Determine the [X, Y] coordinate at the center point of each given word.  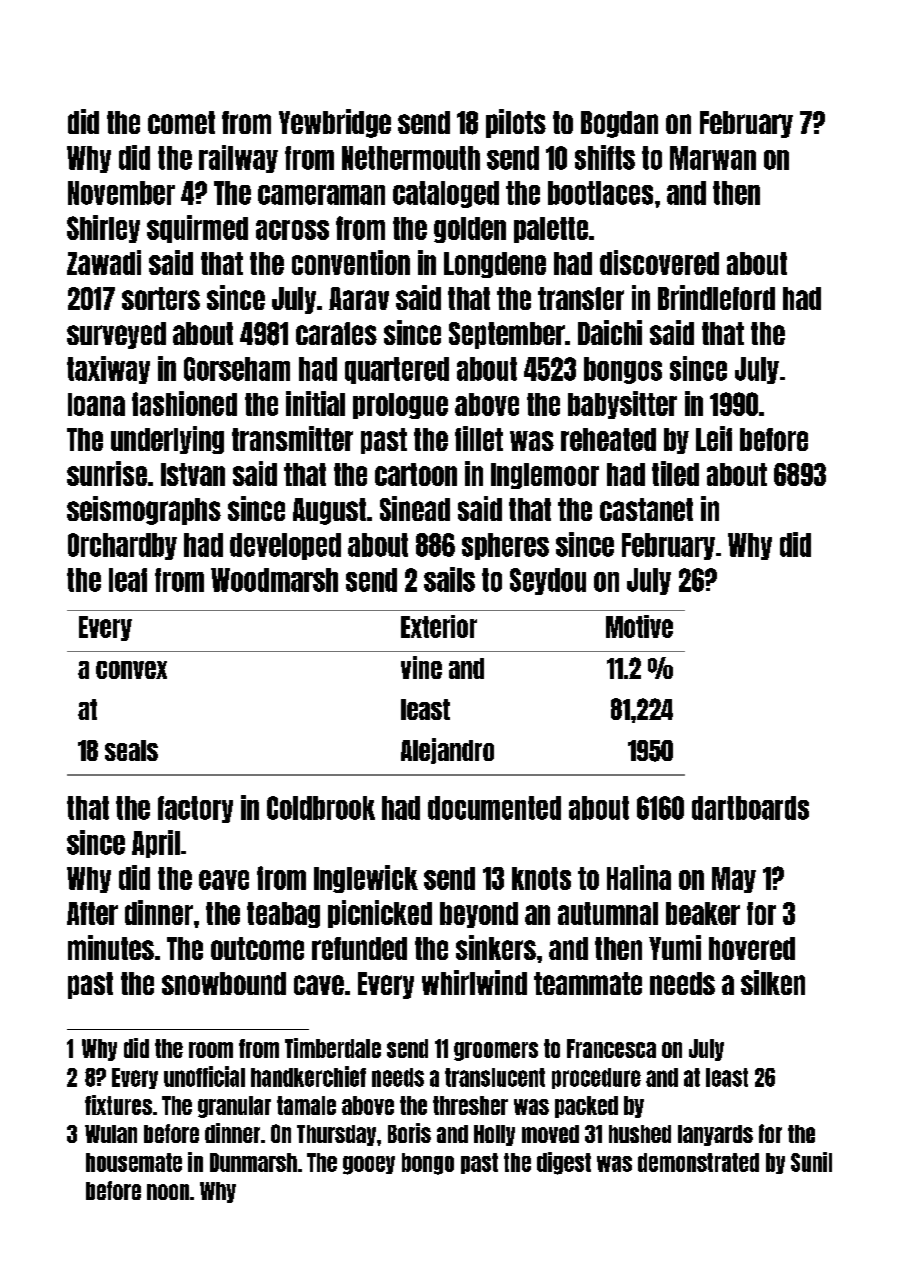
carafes [336, 333]
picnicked [380, 914]
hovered [752, 948]
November [121, 193]
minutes [111, 947]
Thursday [336, 1135]
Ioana [96, 404]
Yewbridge [335, 123]
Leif [714, 438]
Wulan [111, 1134]
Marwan [713, 158]
